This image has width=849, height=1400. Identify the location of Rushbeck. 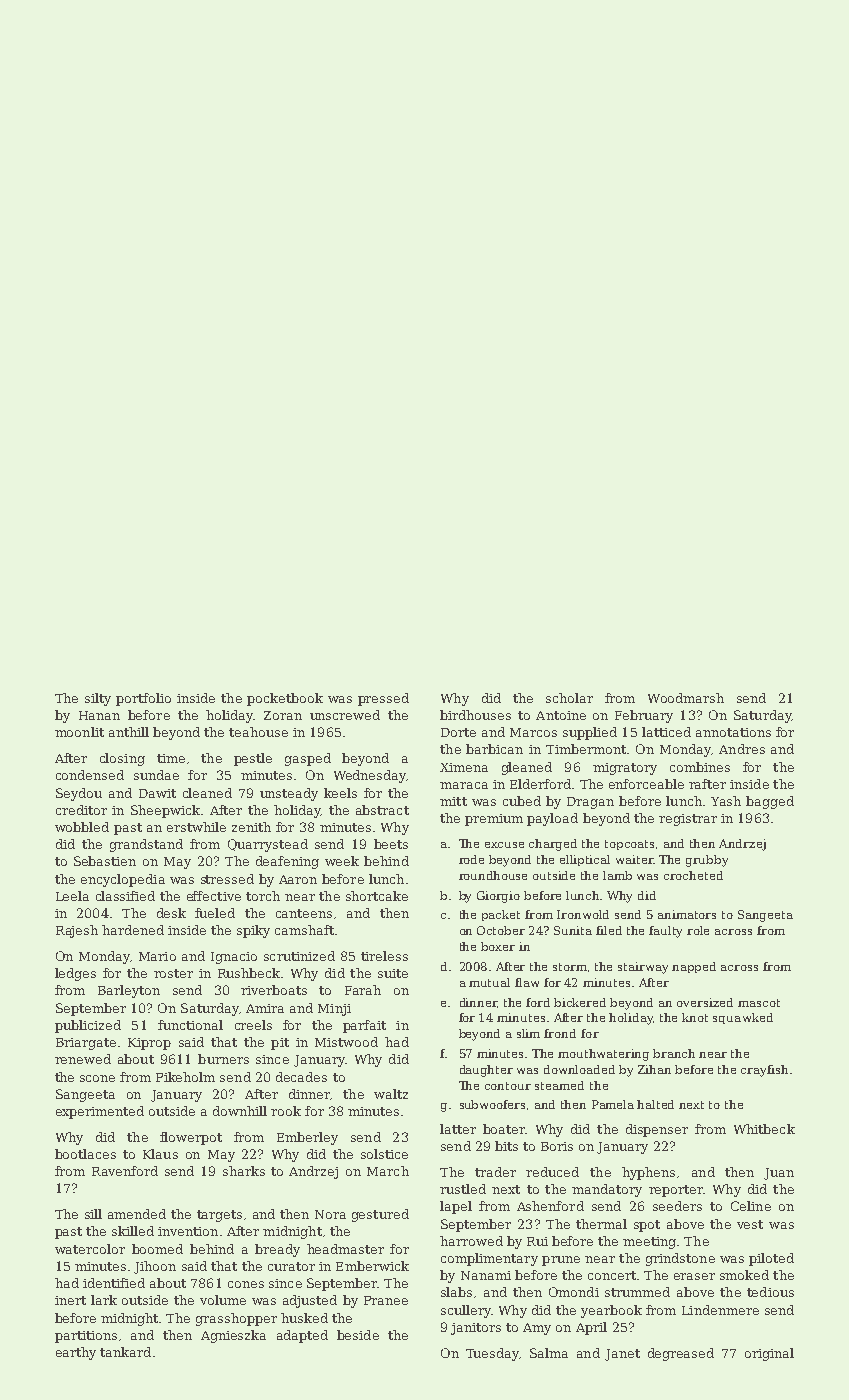
(249, 973).
